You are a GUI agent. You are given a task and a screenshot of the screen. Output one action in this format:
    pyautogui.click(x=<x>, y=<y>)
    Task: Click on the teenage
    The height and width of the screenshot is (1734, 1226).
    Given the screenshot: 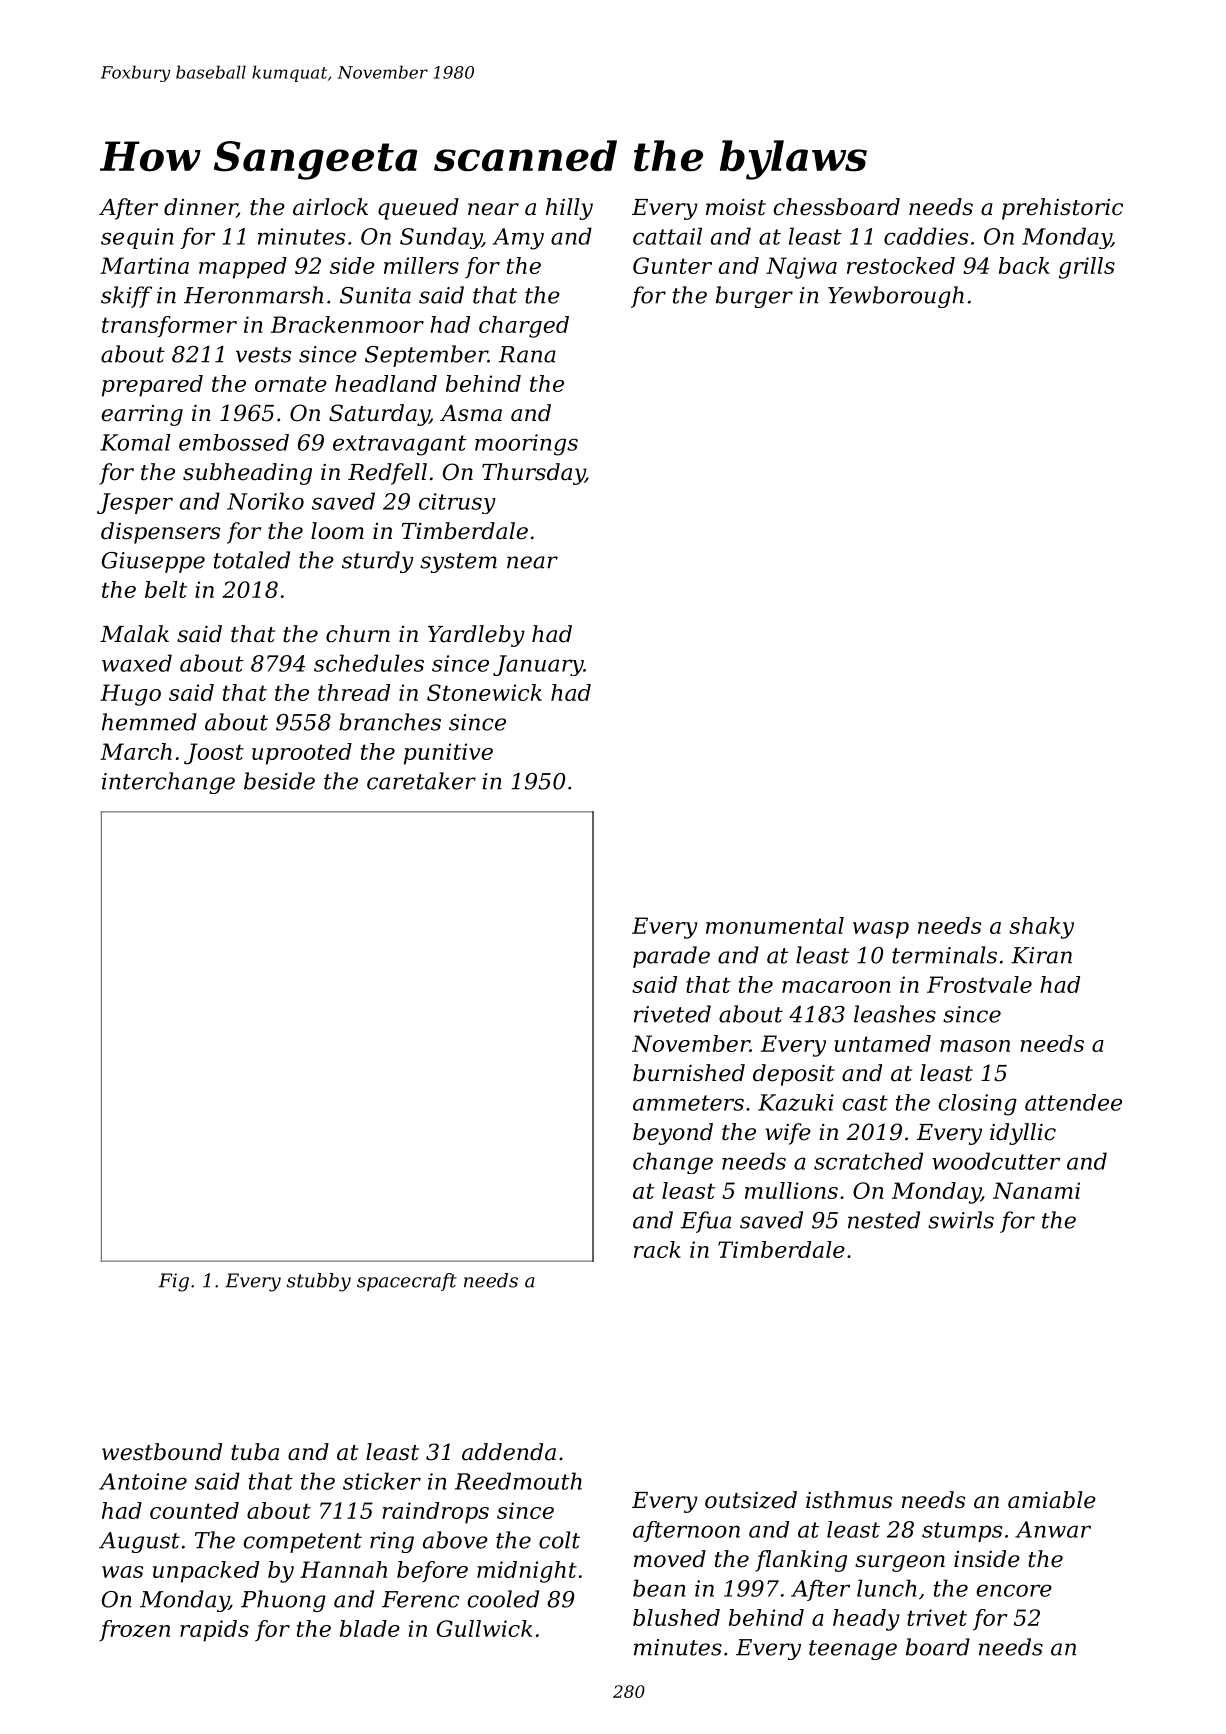 What is the action you would take?
    pyautogui.click(x=853, y=1650)
